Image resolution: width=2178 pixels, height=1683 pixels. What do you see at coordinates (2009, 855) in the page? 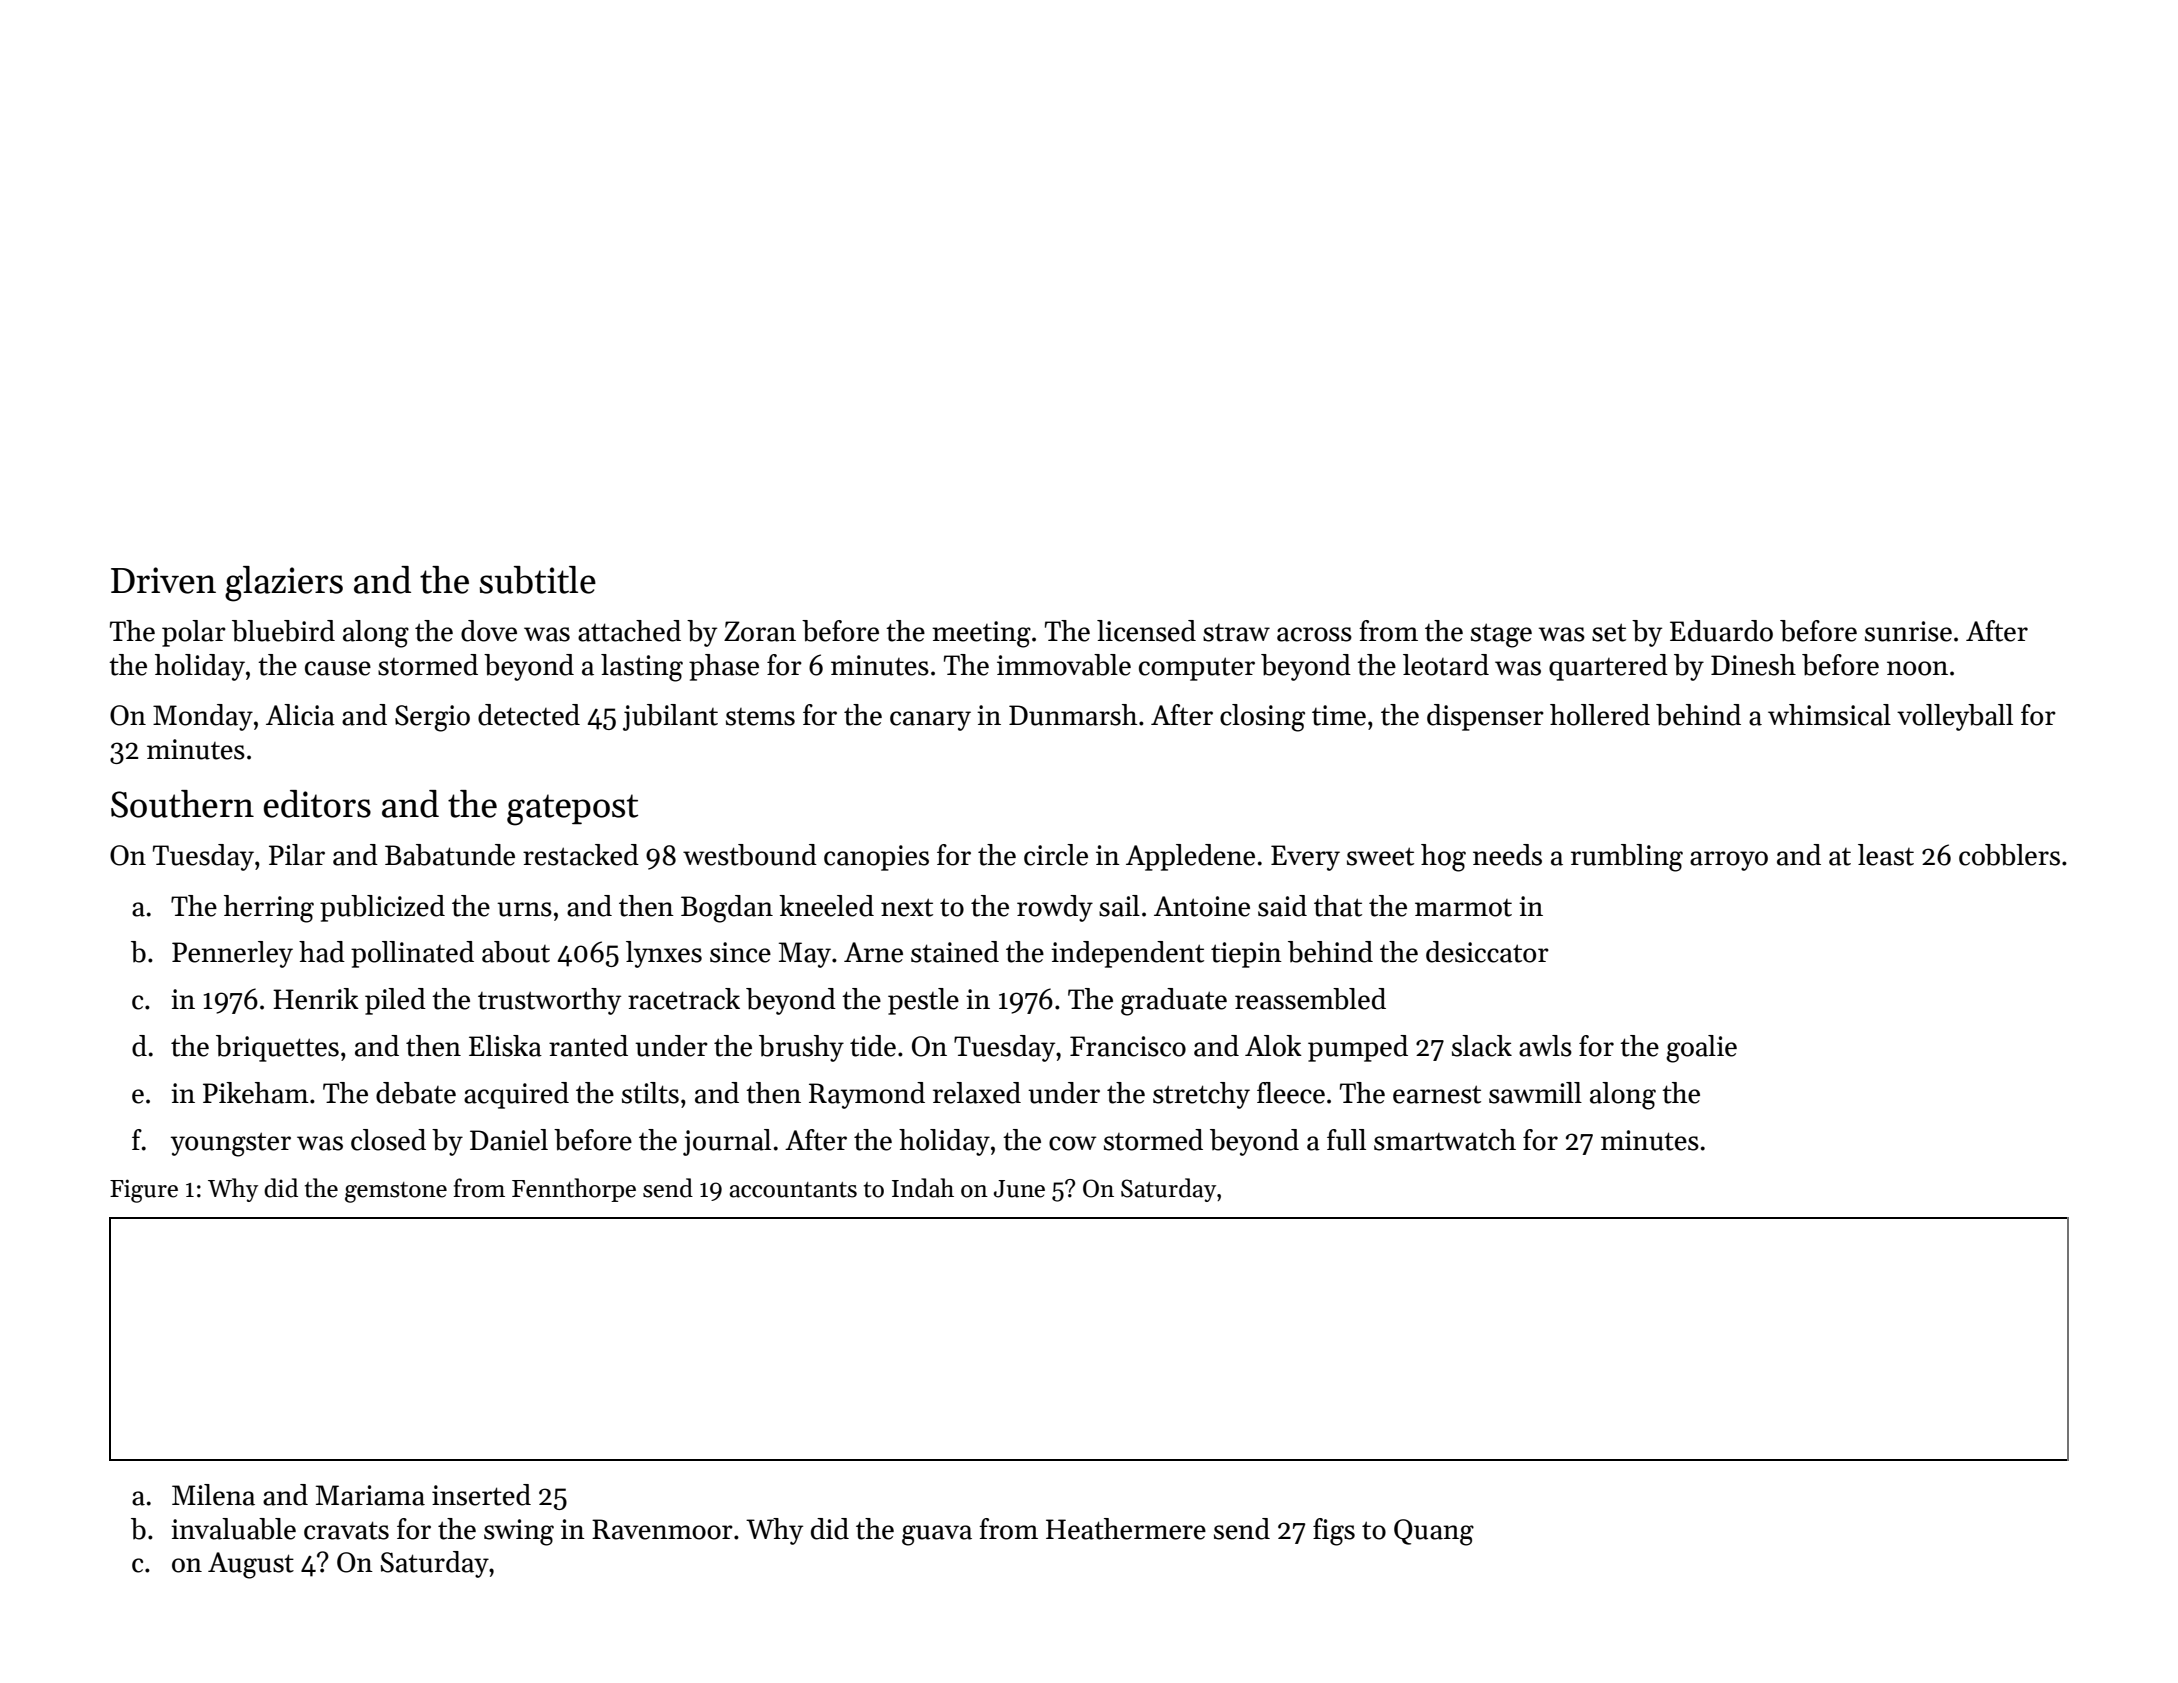
I see `cobblers` at bounding box center [2009, 855].
